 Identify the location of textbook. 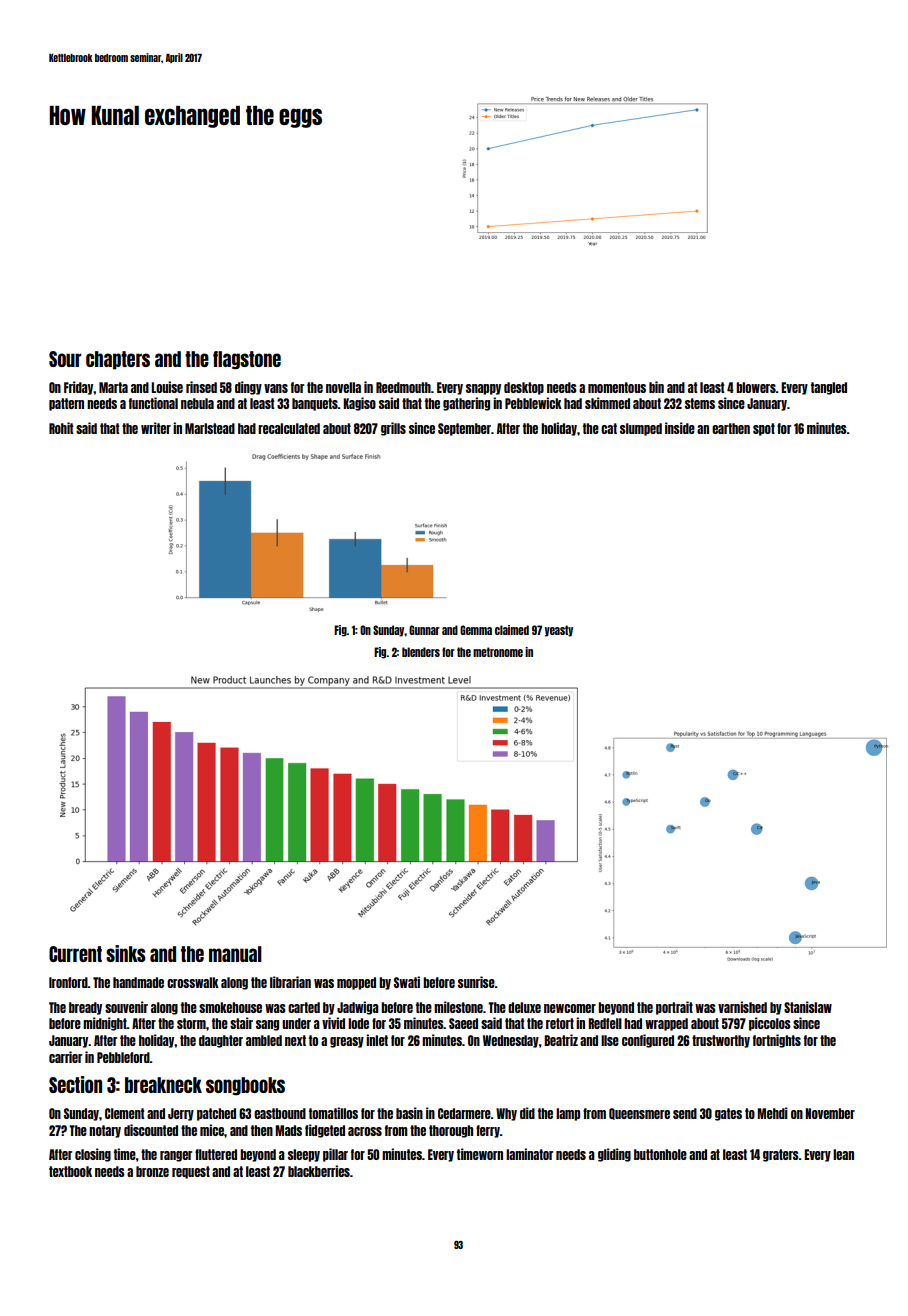
(70, 1171).
